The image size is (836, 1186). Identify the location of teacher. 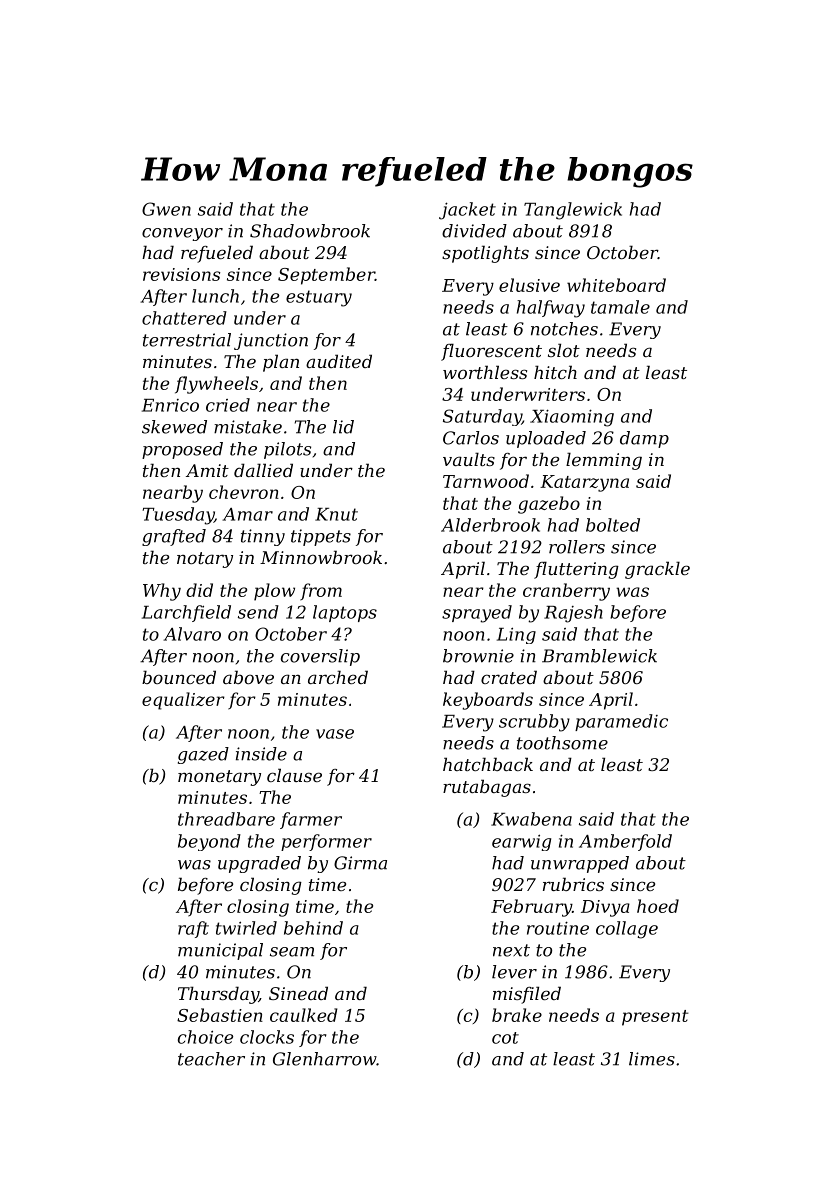
(211, 1059).
